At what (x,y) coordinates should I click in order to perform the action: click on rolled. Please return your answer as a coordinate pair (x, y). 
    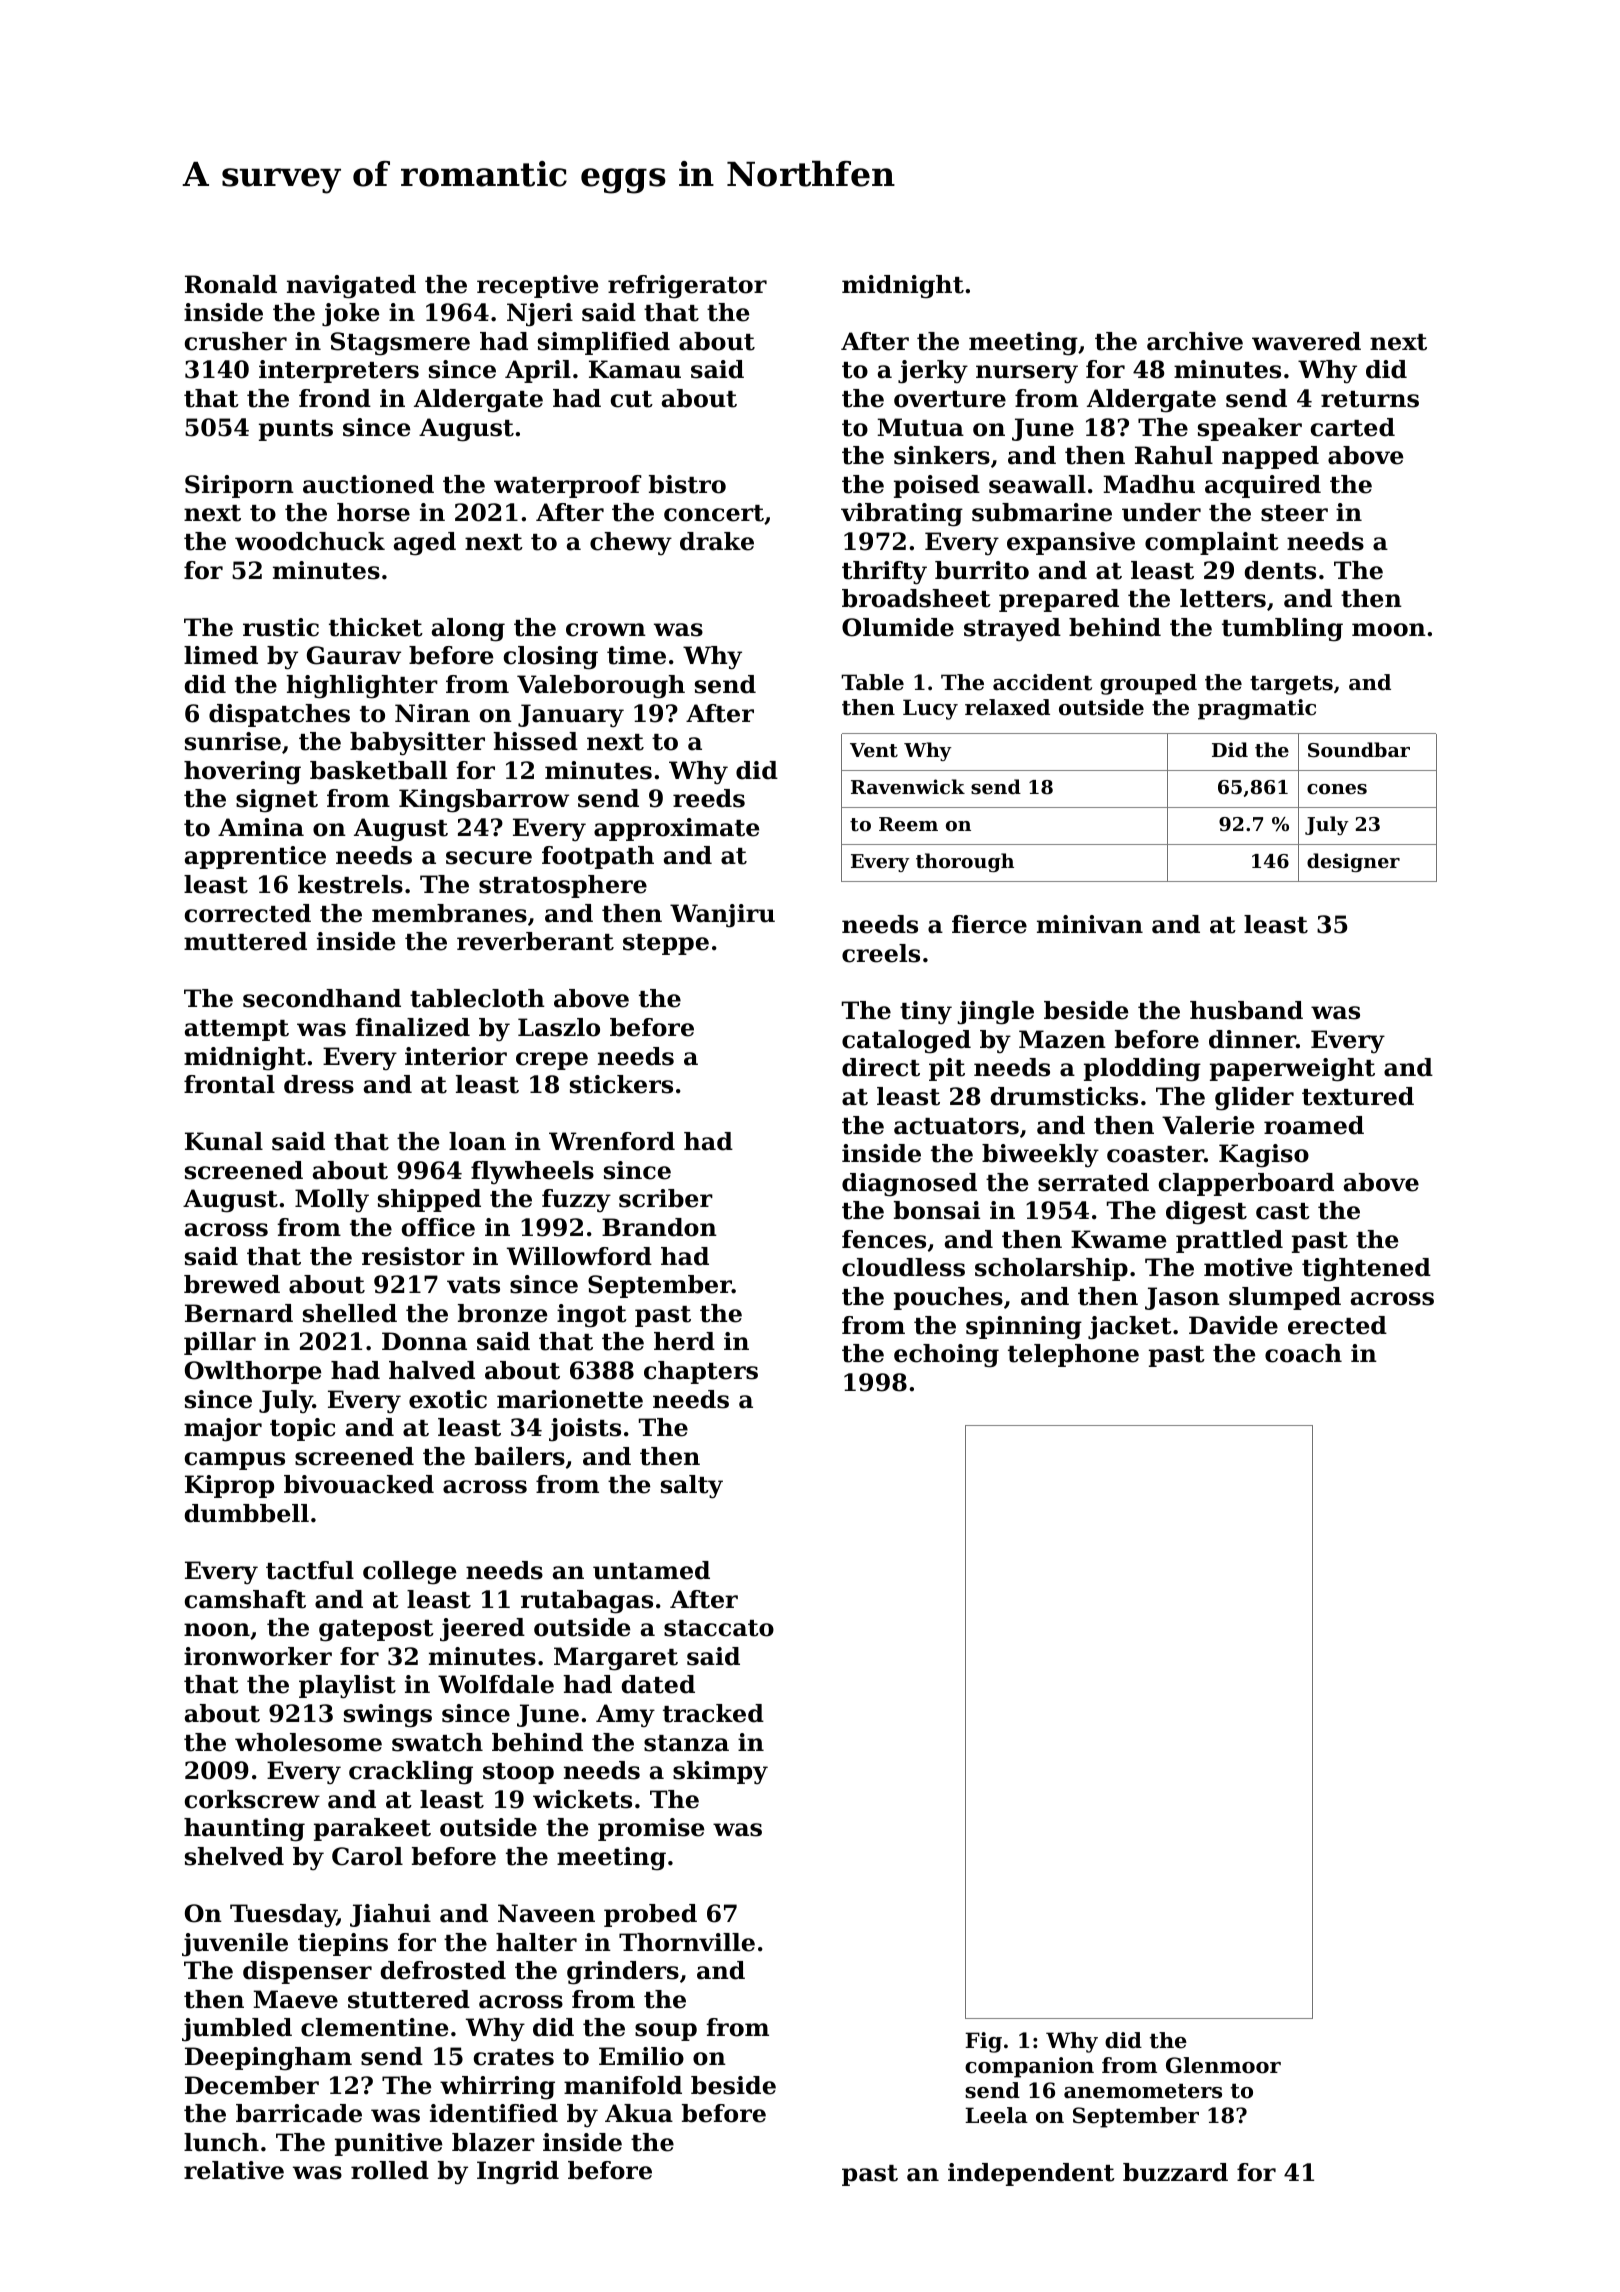
    Looking at the image, I should click on (390, 2170).
